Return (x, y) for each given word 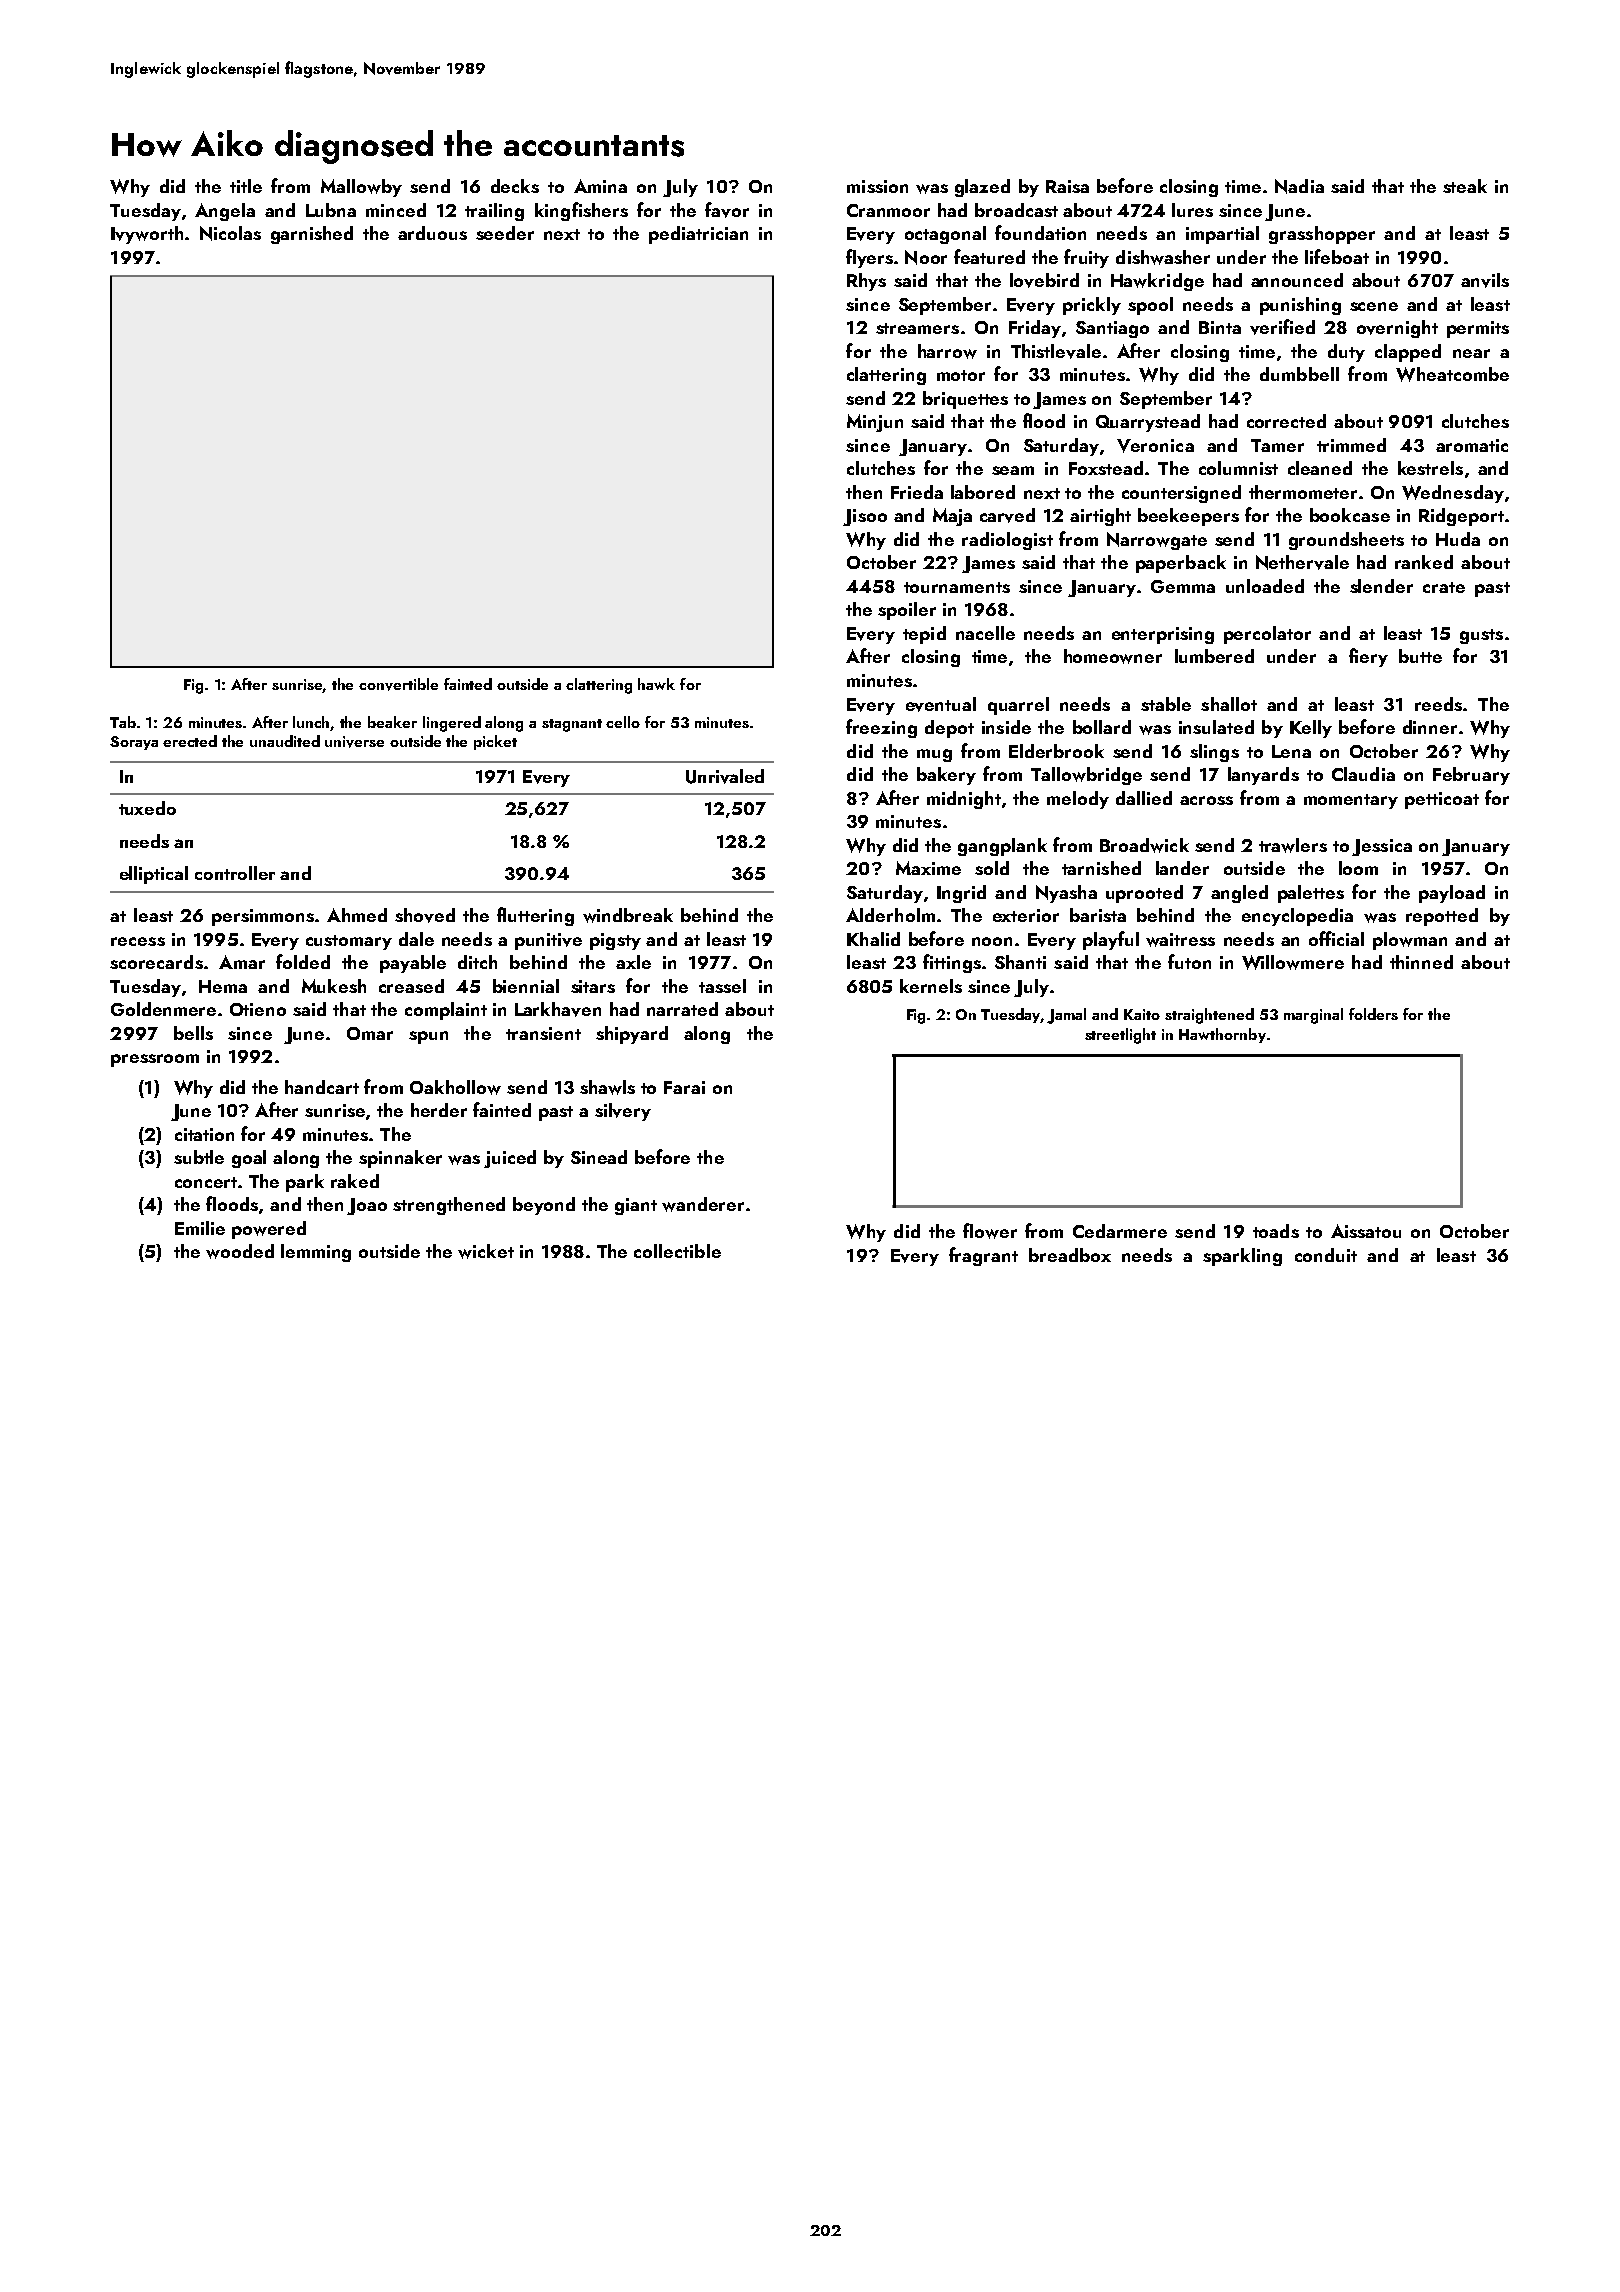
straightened (1209, 1016)
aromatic (1472, 445)
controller (235, 873)
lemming (316, 1253)
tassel (722, 986)
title (246, 186)
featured (989, 256)
